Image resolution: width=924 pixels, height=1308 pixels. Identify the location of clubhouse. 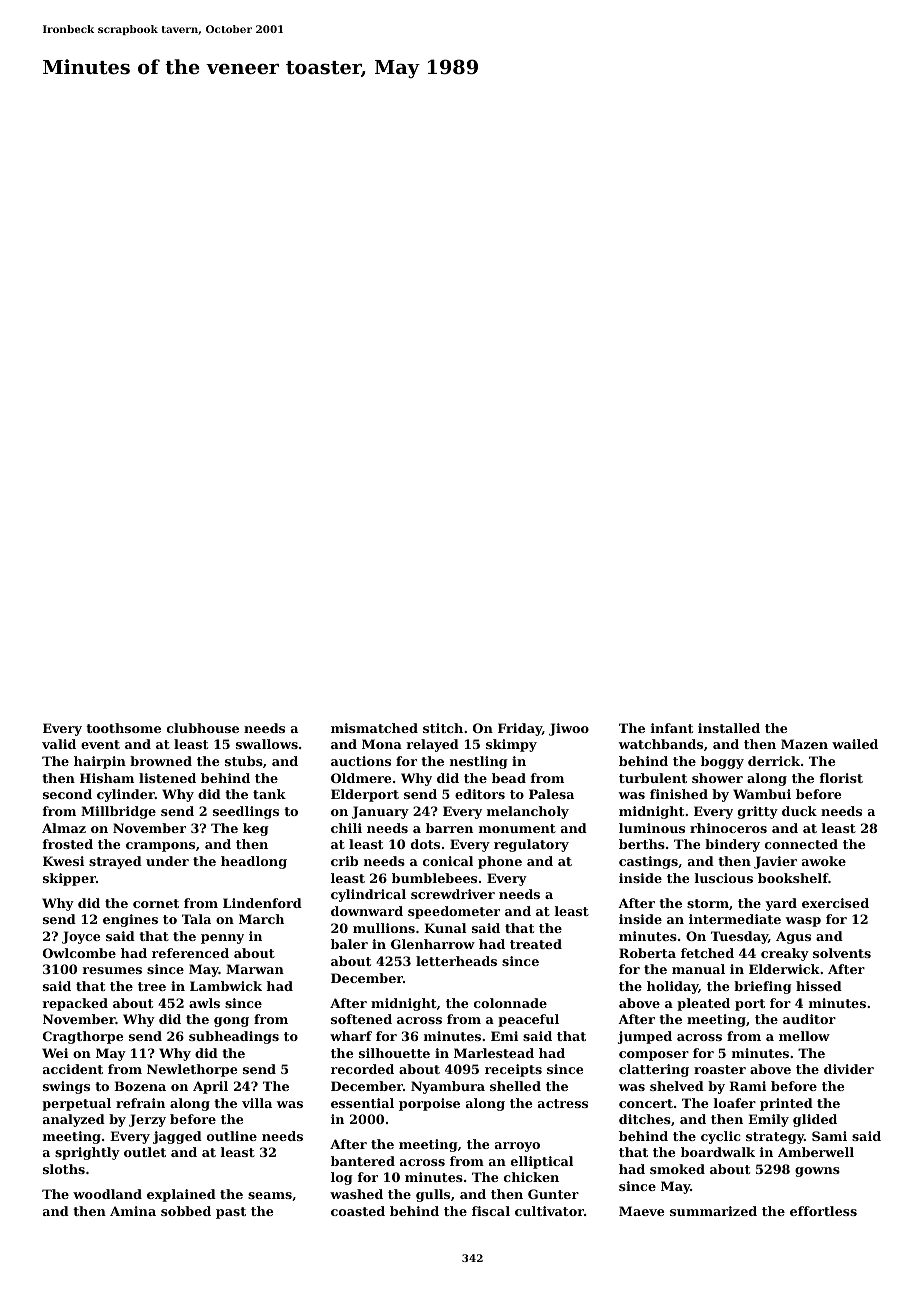
(203, 728).
